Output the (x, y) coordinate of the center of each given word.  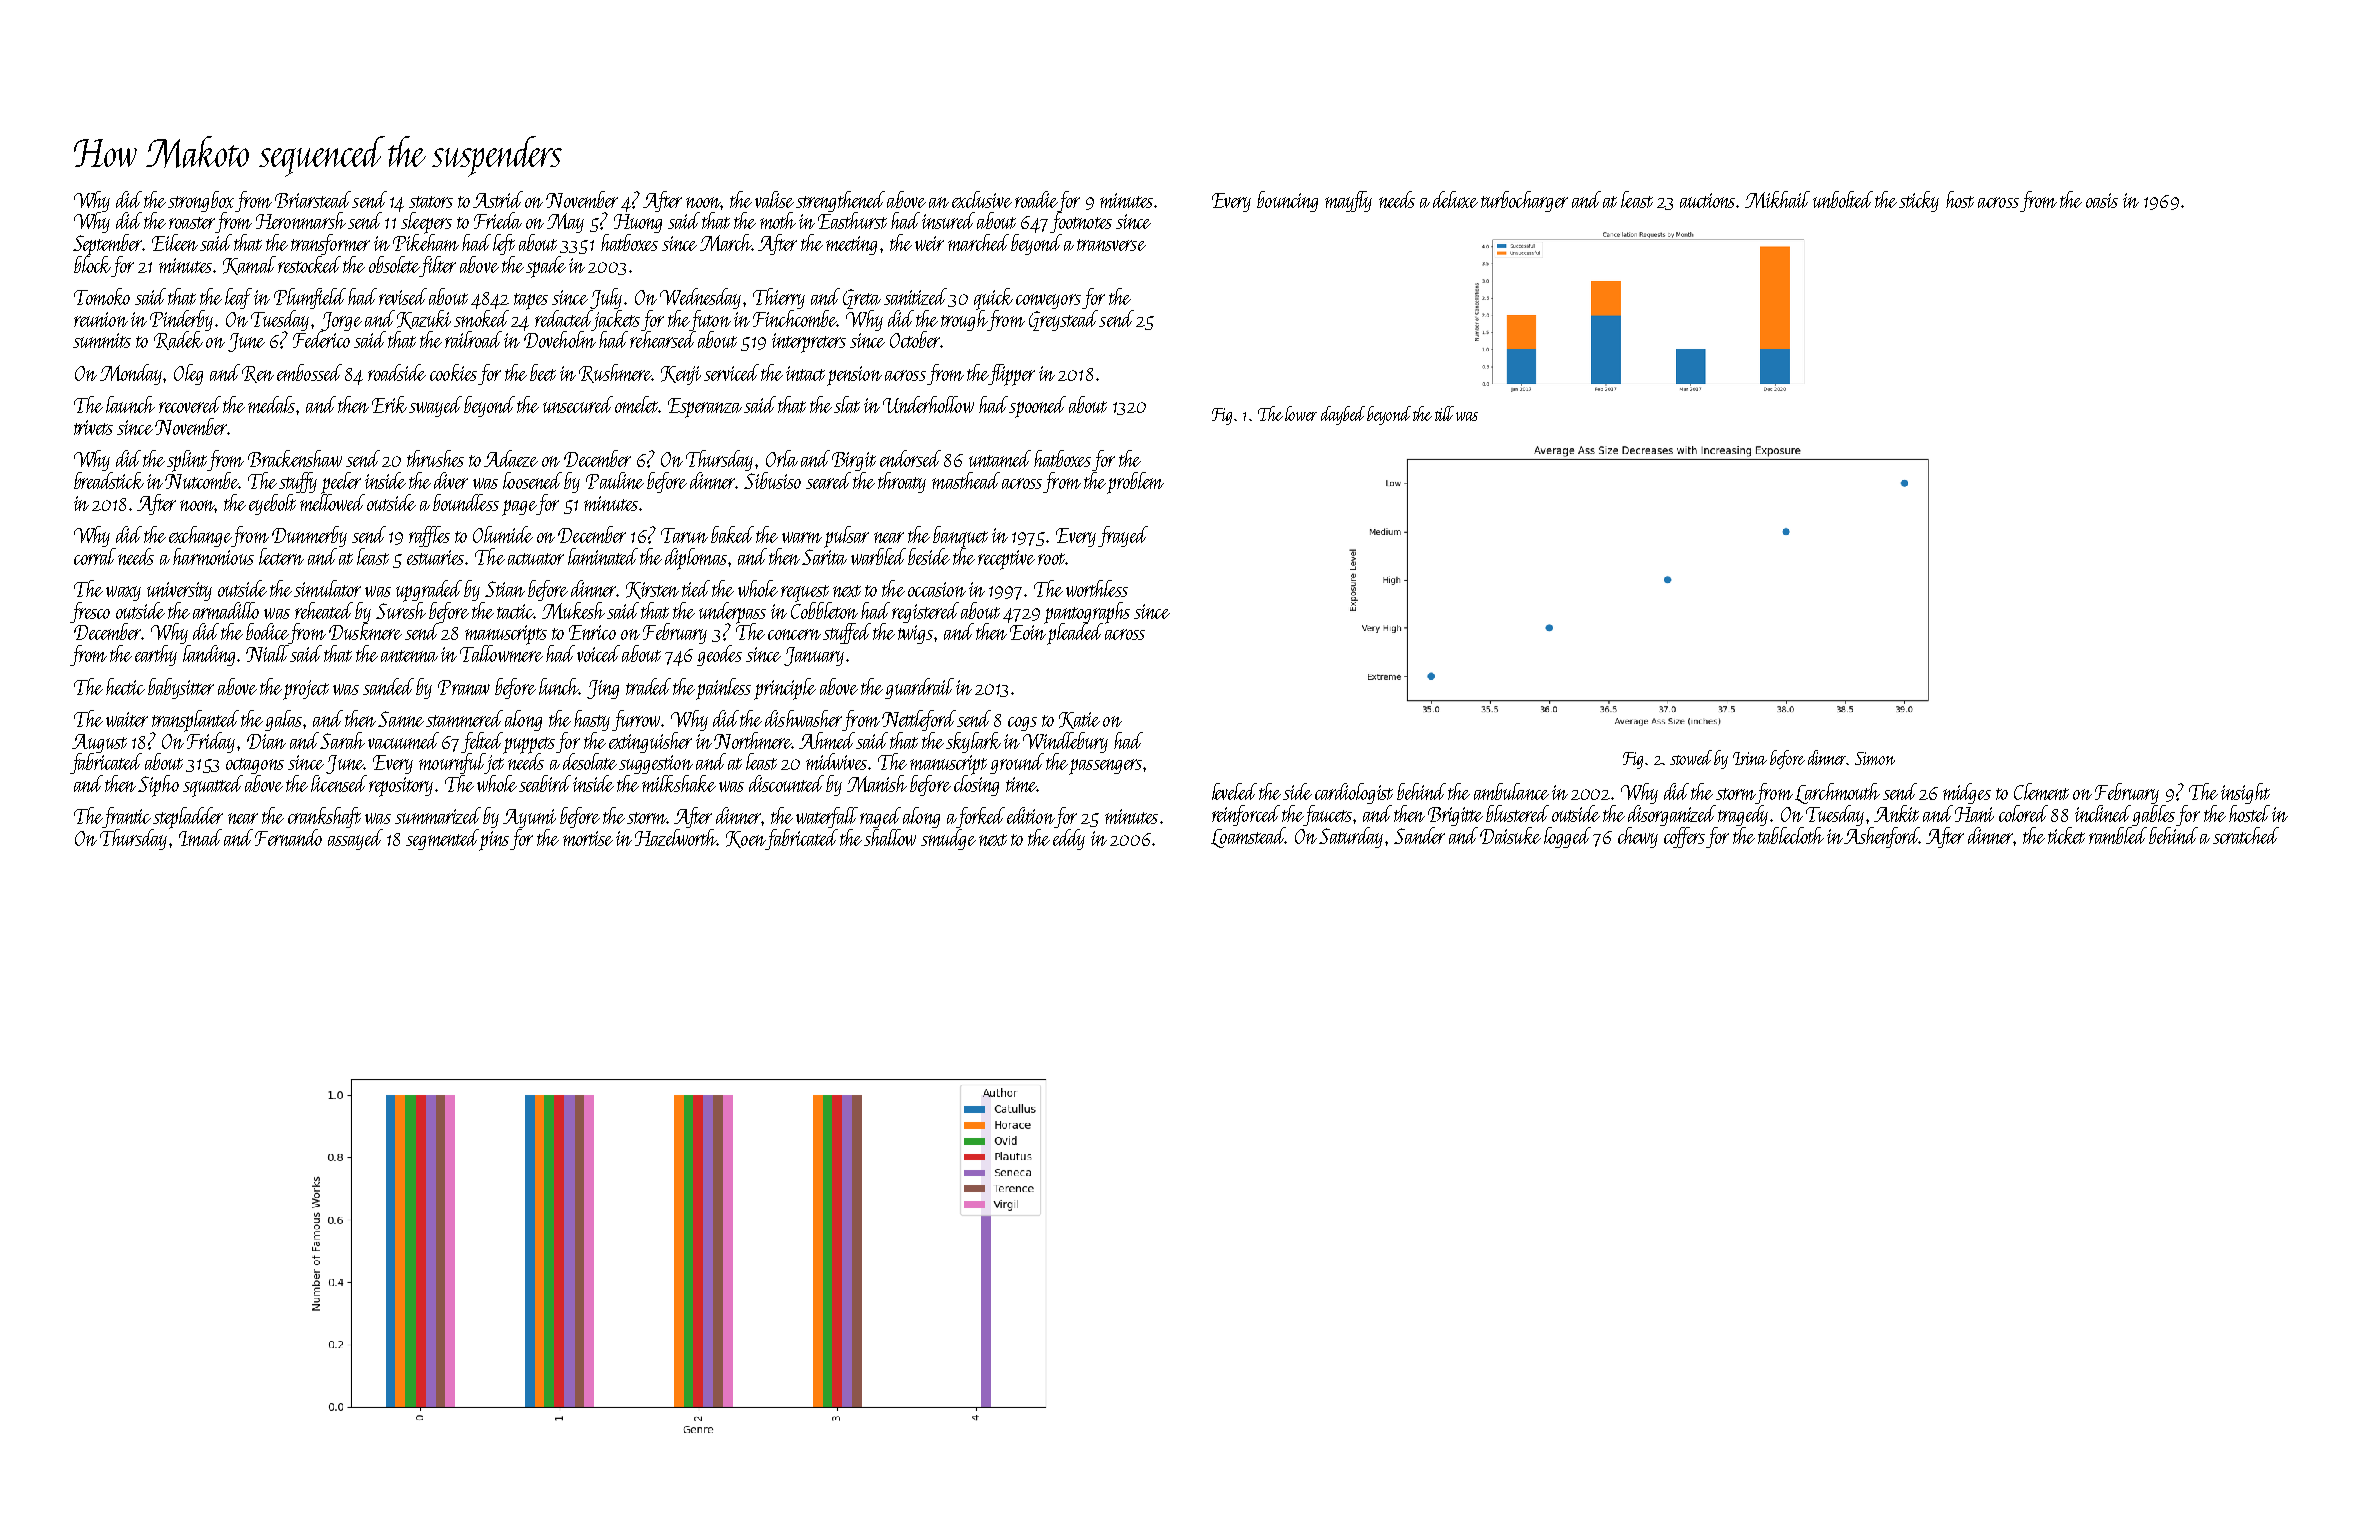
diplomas (696, 559)
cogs (1022, 724)
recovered (190, 404)
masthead (966, 480)
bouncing (1287, 201)
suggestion (656, 764)
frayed (1123, 536)
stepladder (188, 818)
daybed (1343, 415)
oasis (2102, 200)
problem (1135, 483)
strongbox (201, 201)
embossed (309, 372)
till (1444, 413)
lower (1301, 413)
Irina (1750, 758)
